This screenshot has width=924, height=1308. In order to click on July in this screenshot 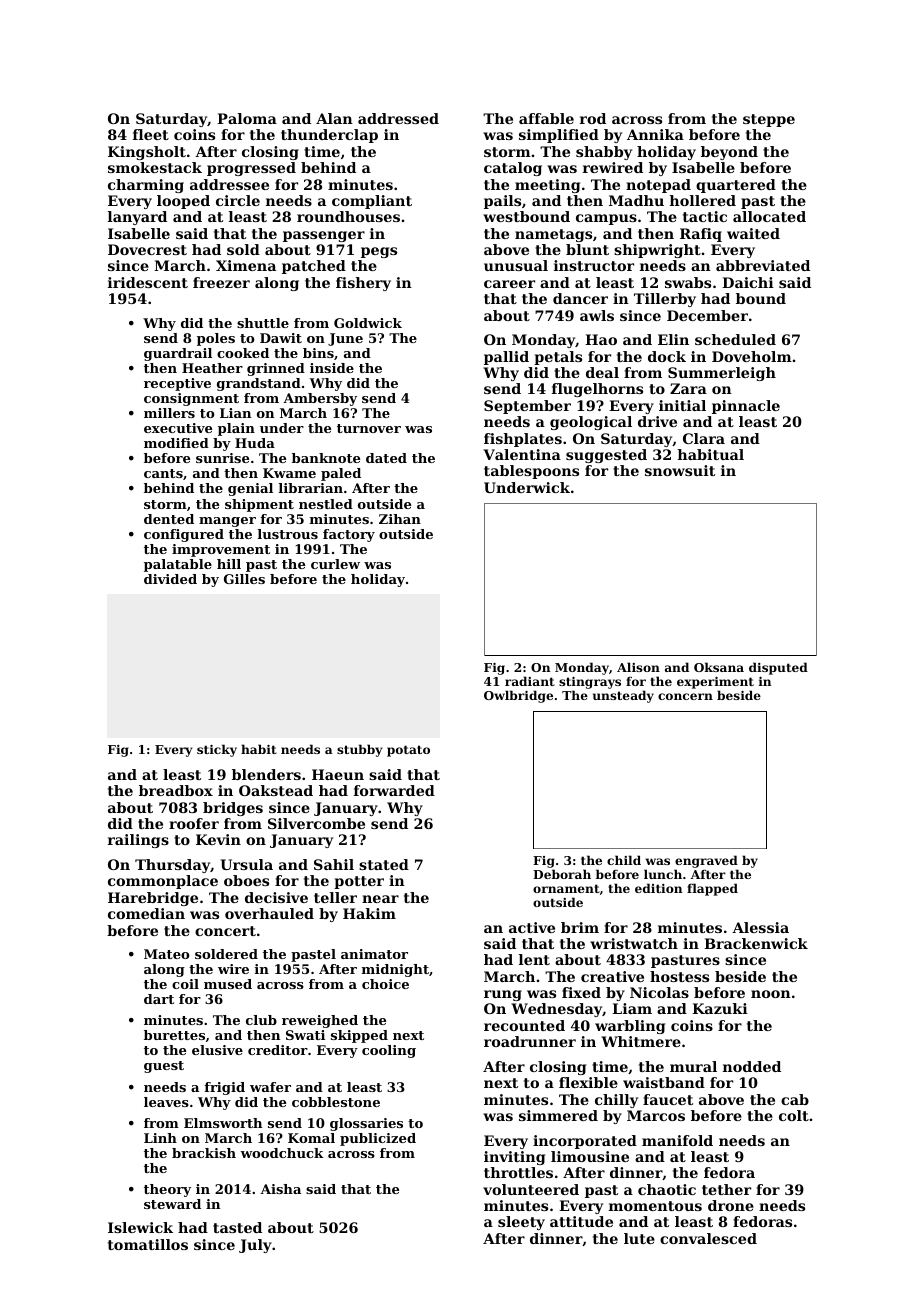, I will do `click(255, 1246)`.
